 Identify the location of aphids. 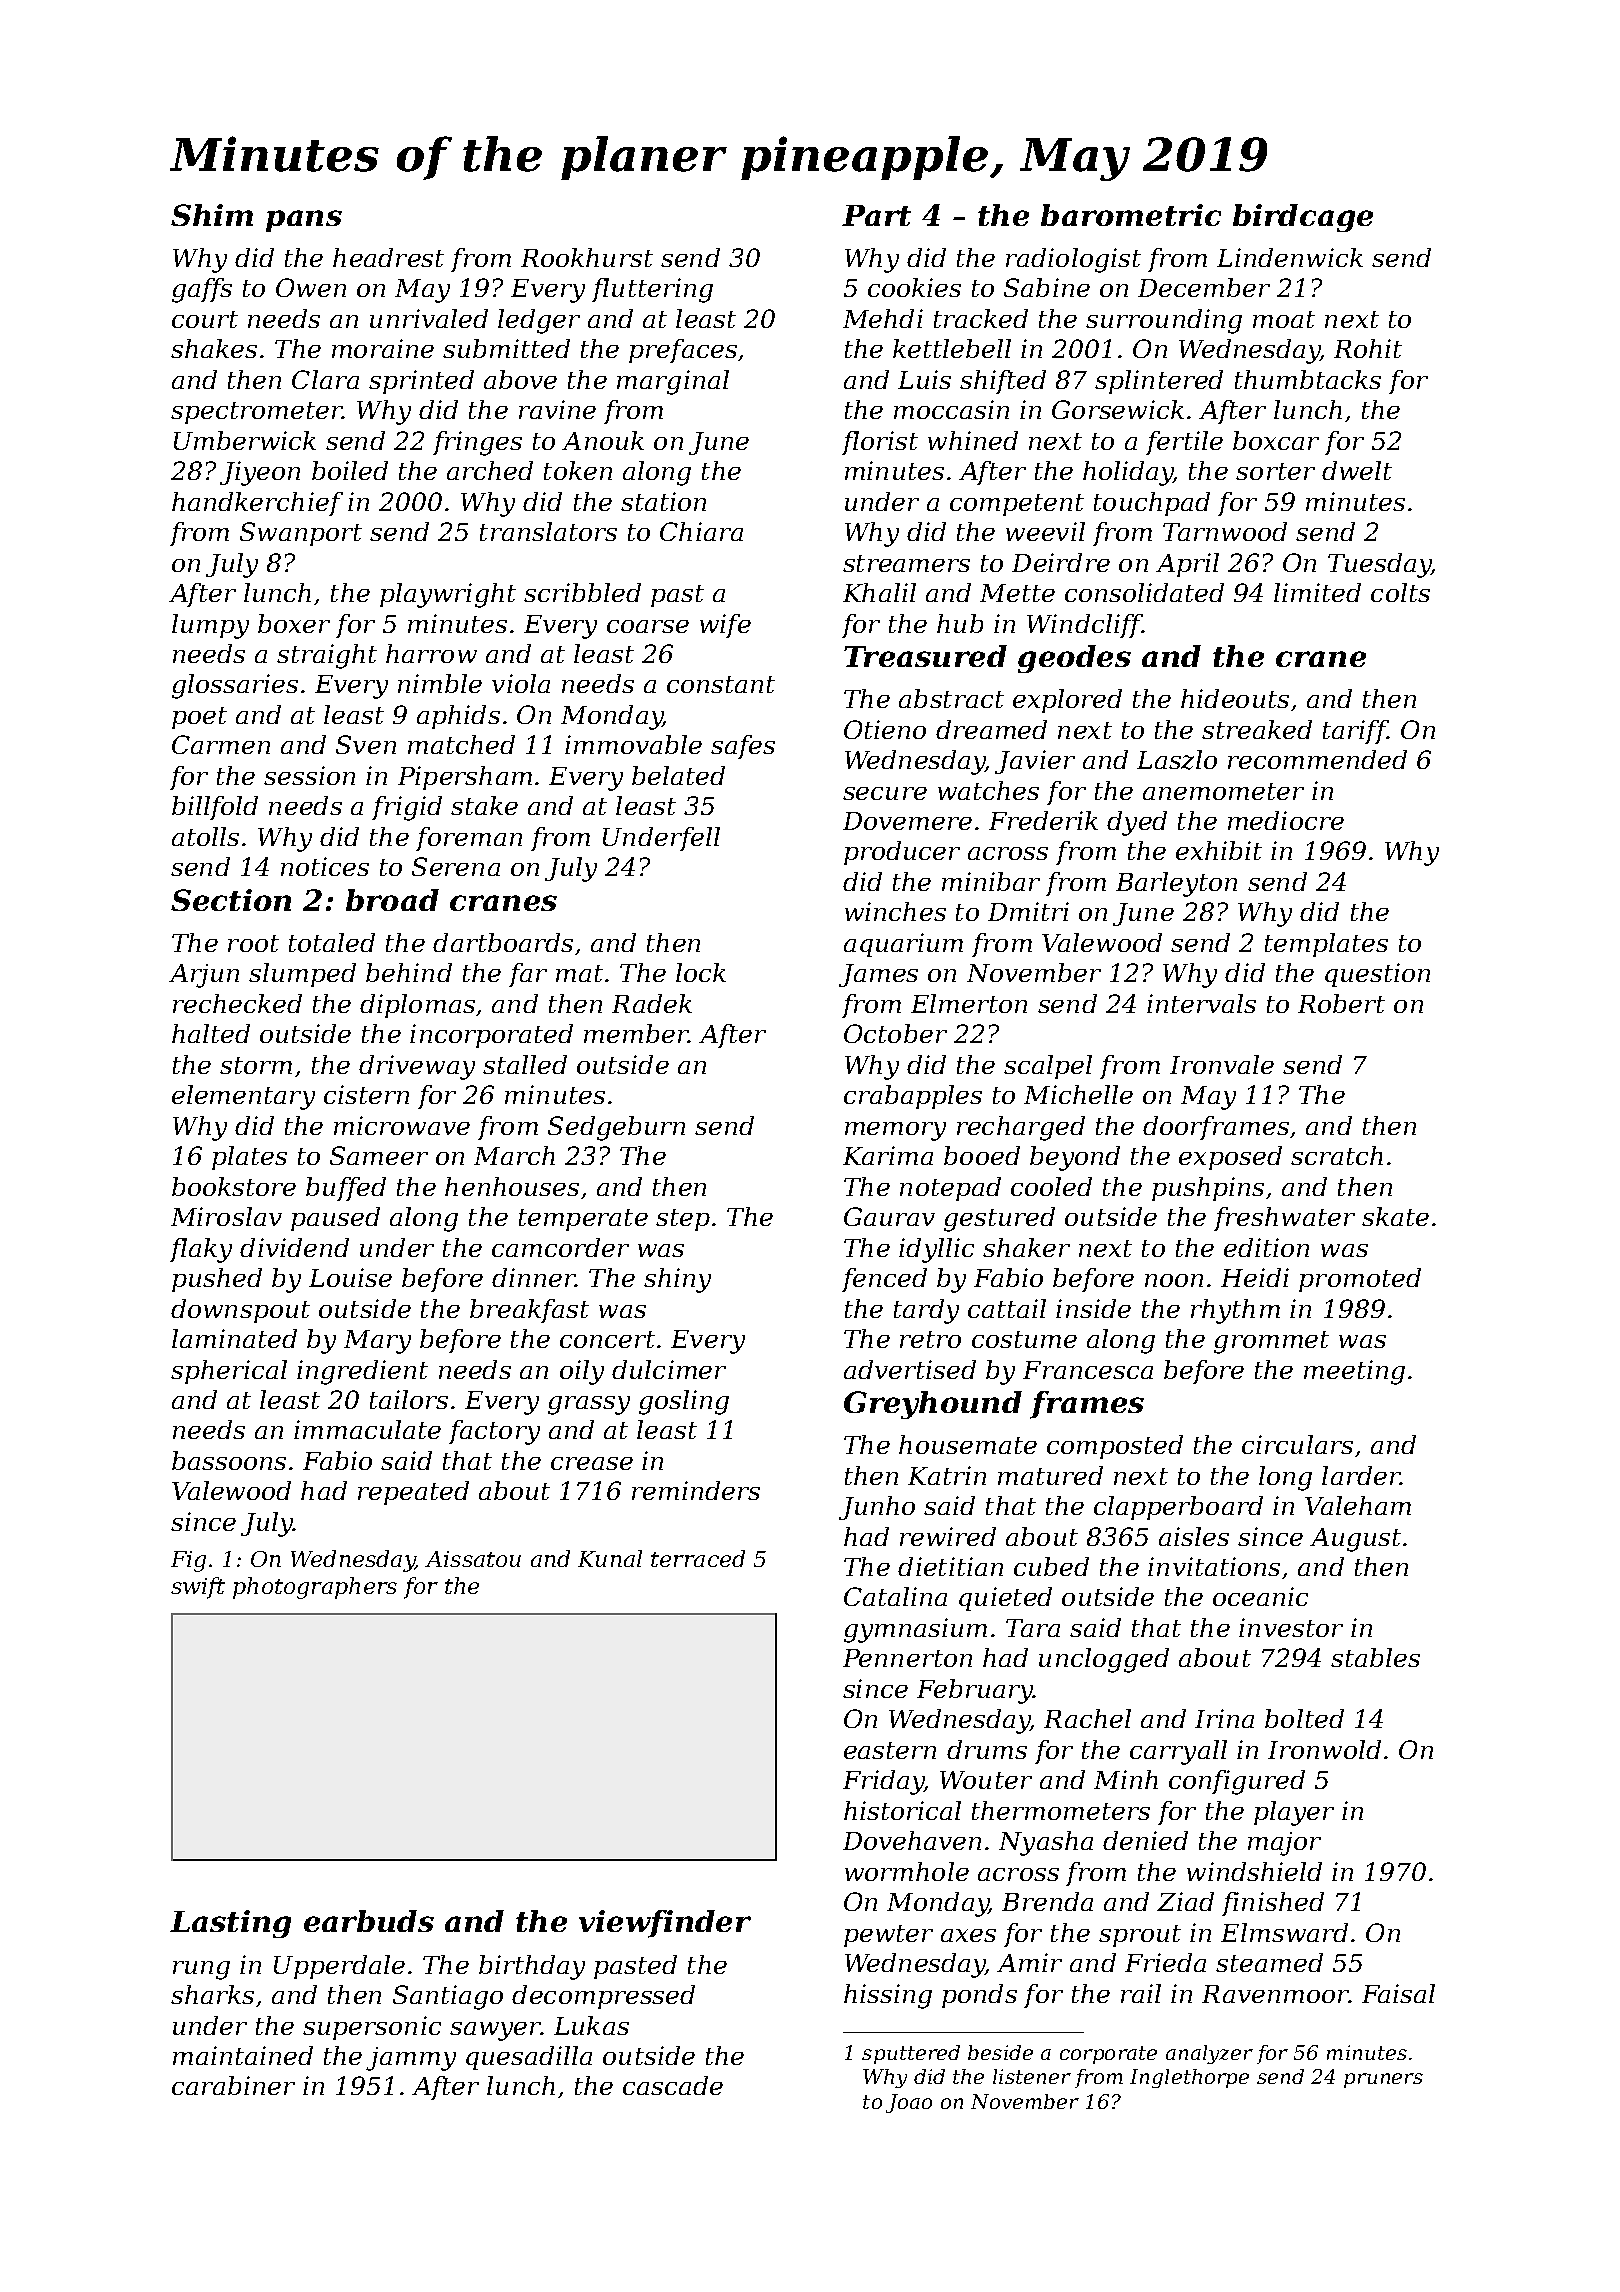
(458, 717).
